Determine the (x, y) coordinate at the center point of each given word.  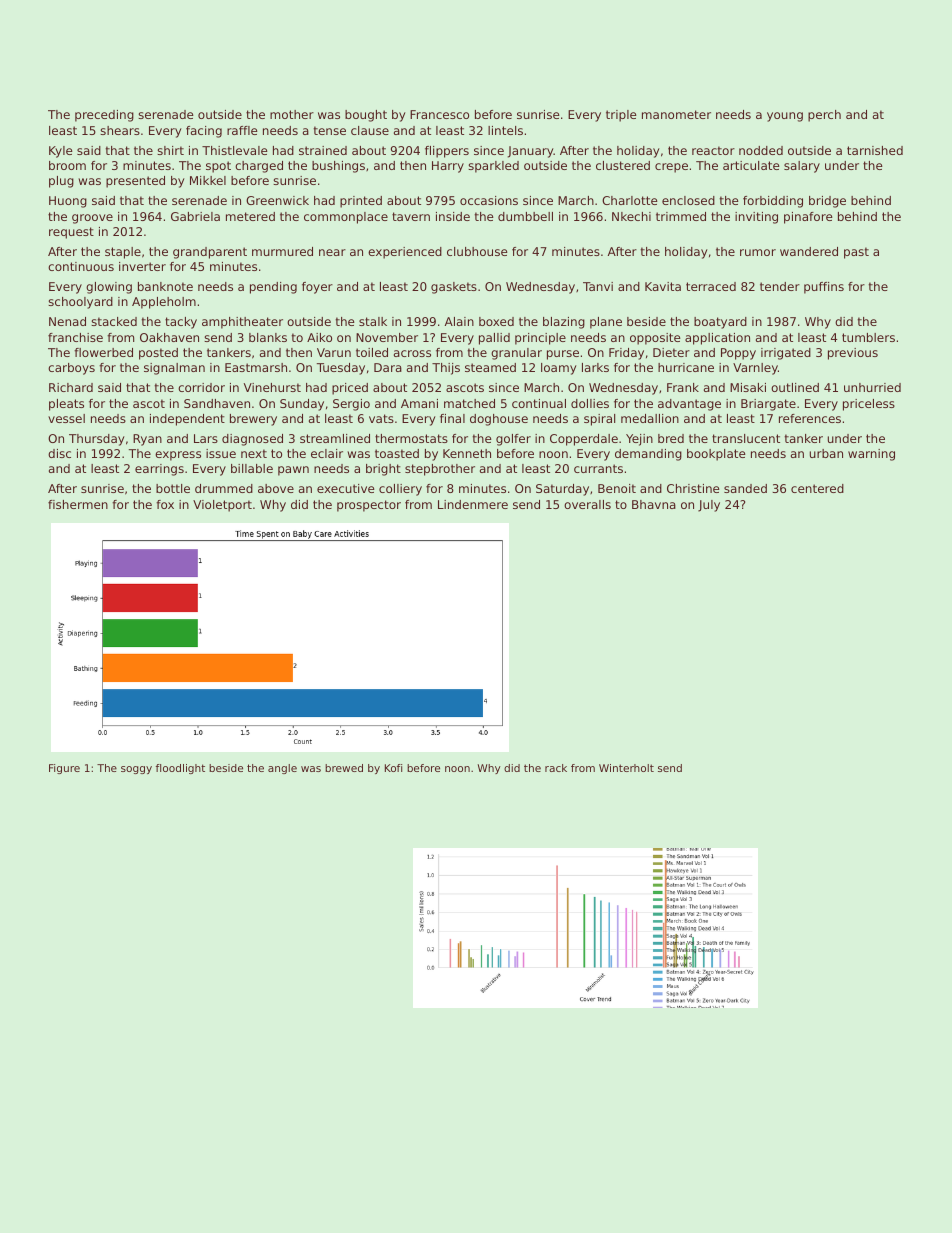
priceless (869, 405)
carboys (71, 369)
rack (556, 768)
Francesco (439, 114)
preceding (104, 116)
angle (282, 769)
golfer (513, 440)
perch (824, 116)
